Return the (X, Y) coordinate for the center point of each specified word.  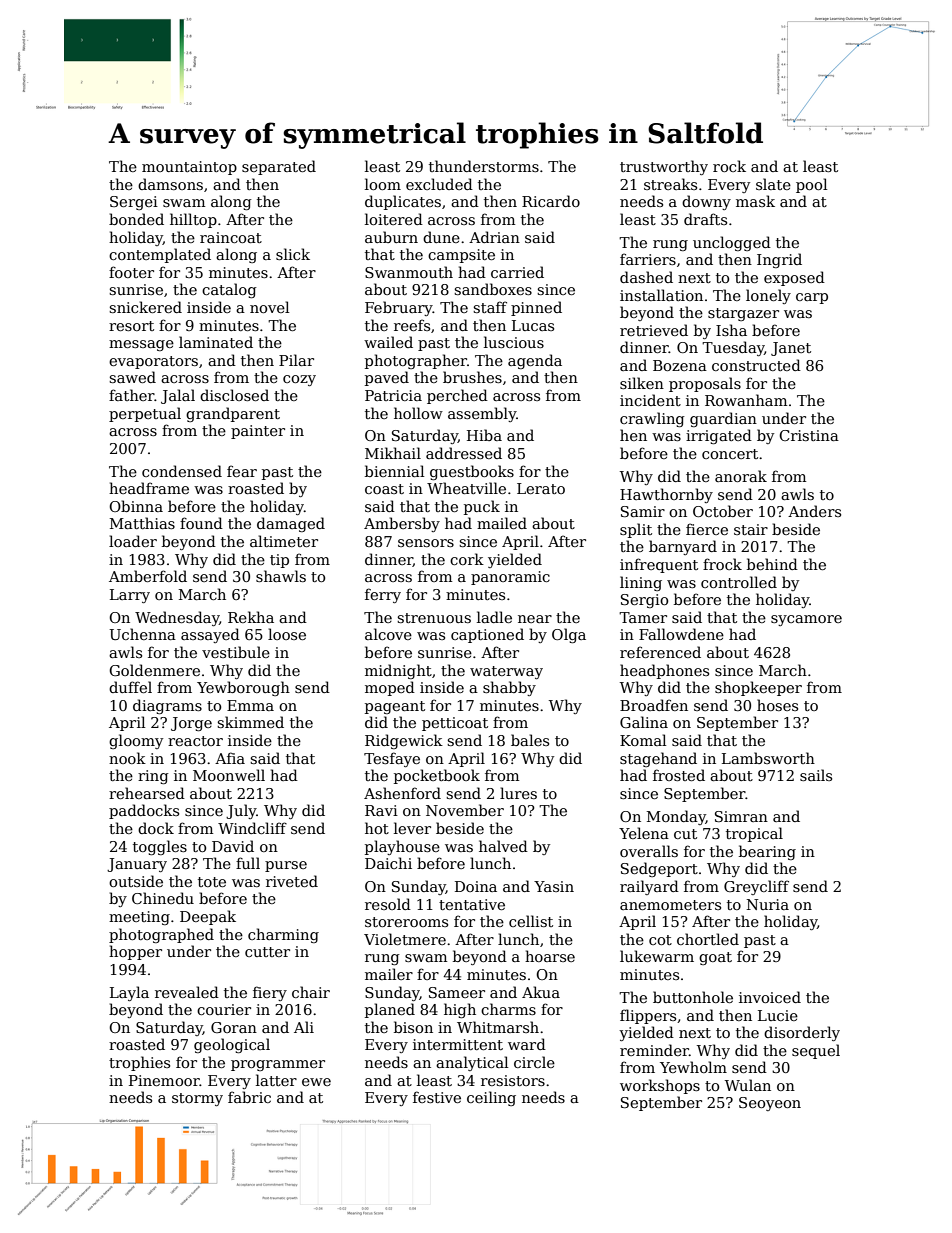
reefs (412, 325)
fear (242, 471)
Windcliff (252, 828)
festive (437, 1097)
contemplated (160, 255)
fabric (249, 1097)
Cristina (809, 435)
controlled (739, 582)
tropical (754, 834)
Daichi (388, 863)
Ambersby (402, 524)
